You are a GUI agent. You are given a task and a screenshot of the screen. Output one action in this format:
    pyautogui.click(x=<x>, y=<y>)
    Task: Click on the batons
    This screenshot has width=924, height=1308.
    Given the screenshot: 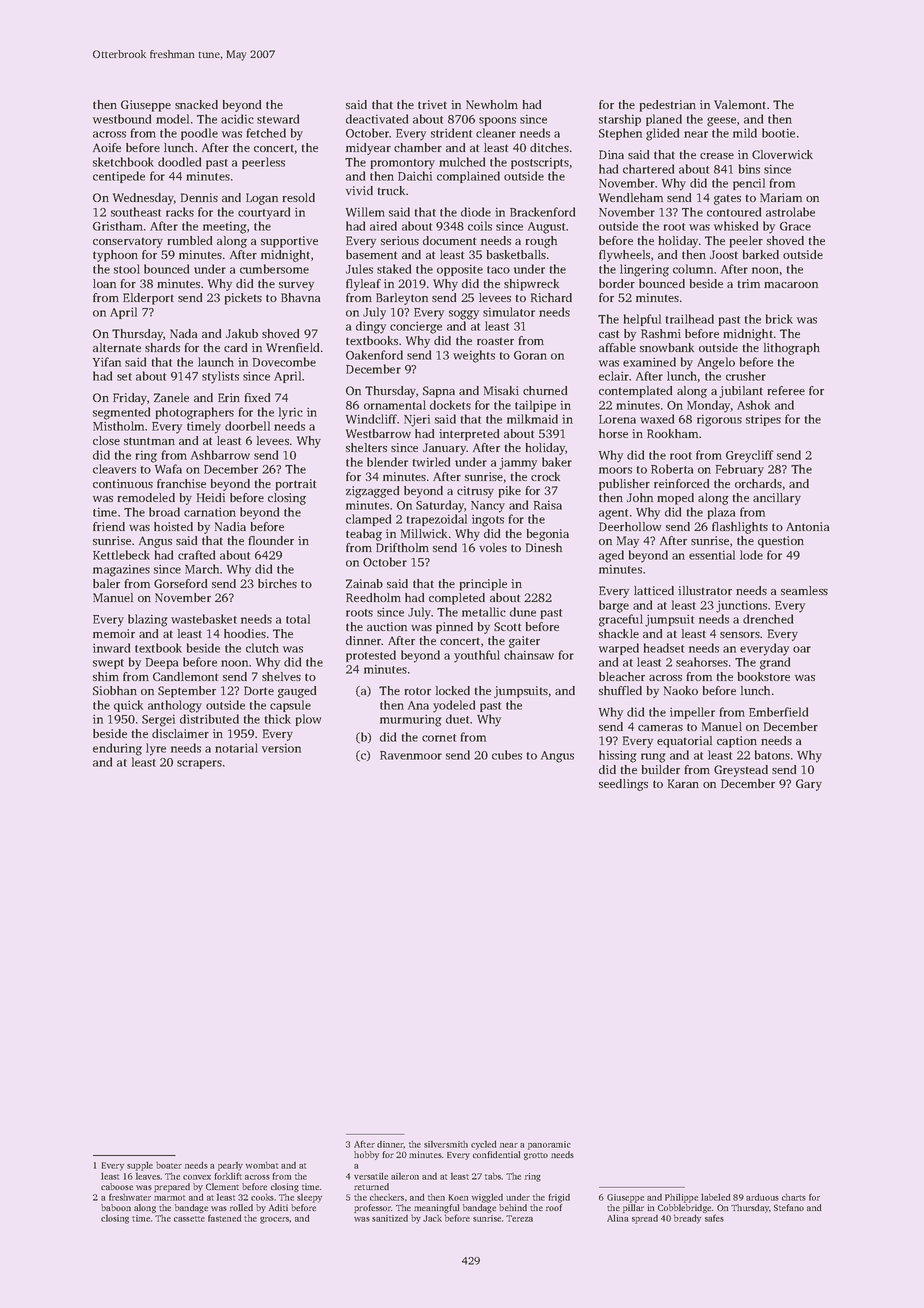 What is the action you would take?
    pyautogui.click(x=772, y=755)
